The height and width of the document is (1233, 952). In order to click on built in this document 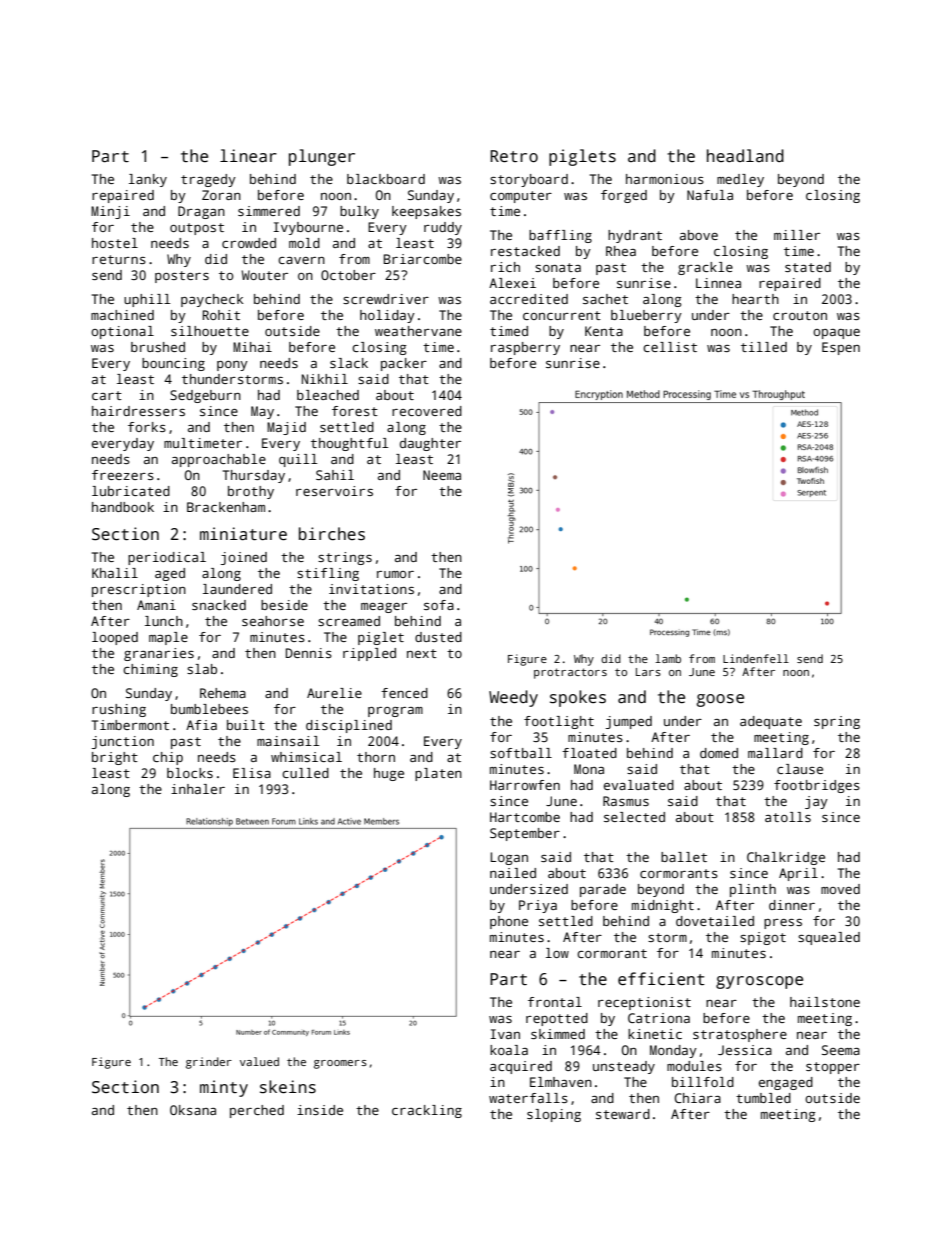, I will do `click(246, 725)`.
